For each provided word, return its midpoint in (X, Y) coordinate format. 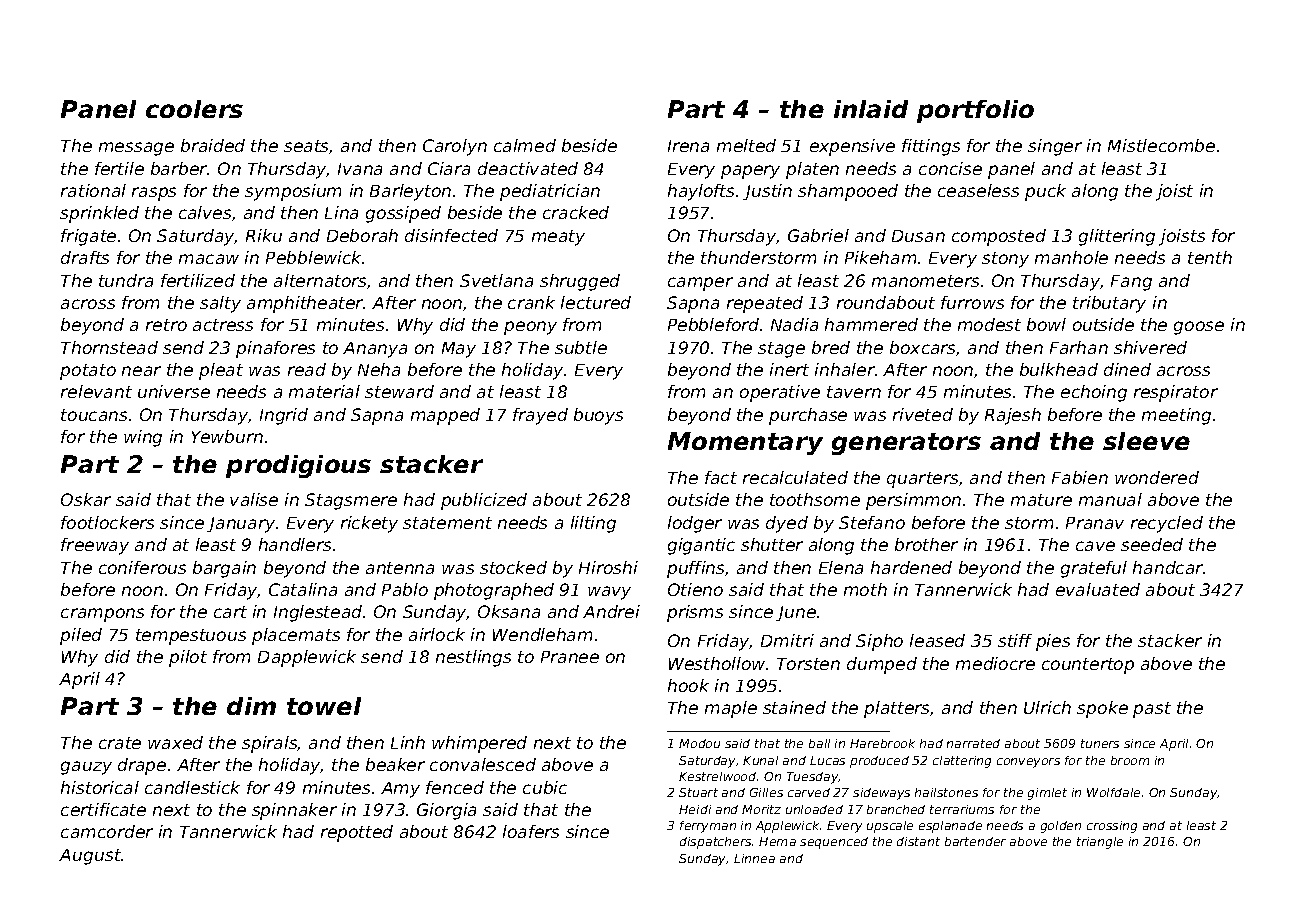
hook (688, 685)
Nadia (794, 324)
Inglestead (318, 613)
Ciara (449, 168)
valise (254, 499)
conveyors (1028, 763)
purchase (808, 416)
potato (88, 372)
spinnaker (294, 811)
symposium (293, 192)
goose (1199, 328)
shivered (1150, 347)
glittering (1117, 237)
